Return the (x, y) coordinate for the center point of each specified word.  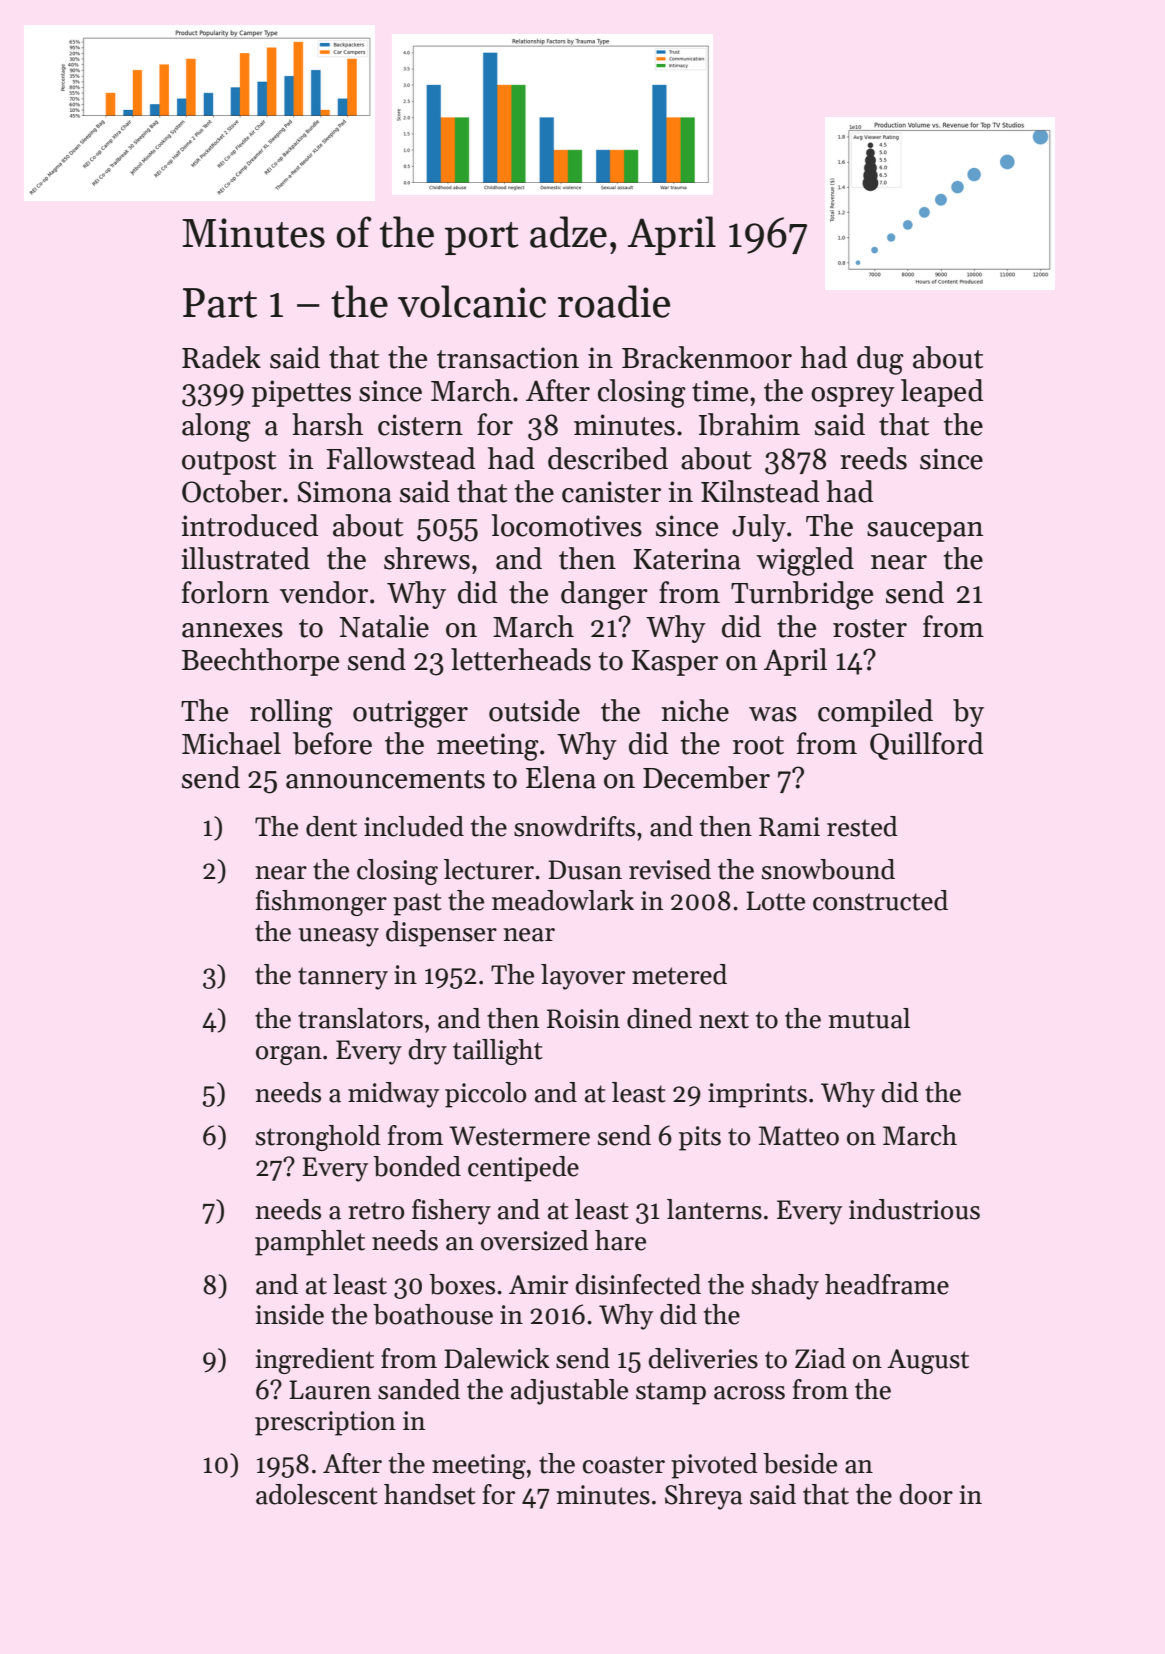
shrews (427, 558)
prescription (325, 1423)
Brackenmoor (707, 357)
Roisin (583, 1019)
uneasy (339, 937)
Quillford (926, 746)
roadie (614, 301)
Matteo (799, 1136)
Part (220, 303)
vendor (324, 592)
